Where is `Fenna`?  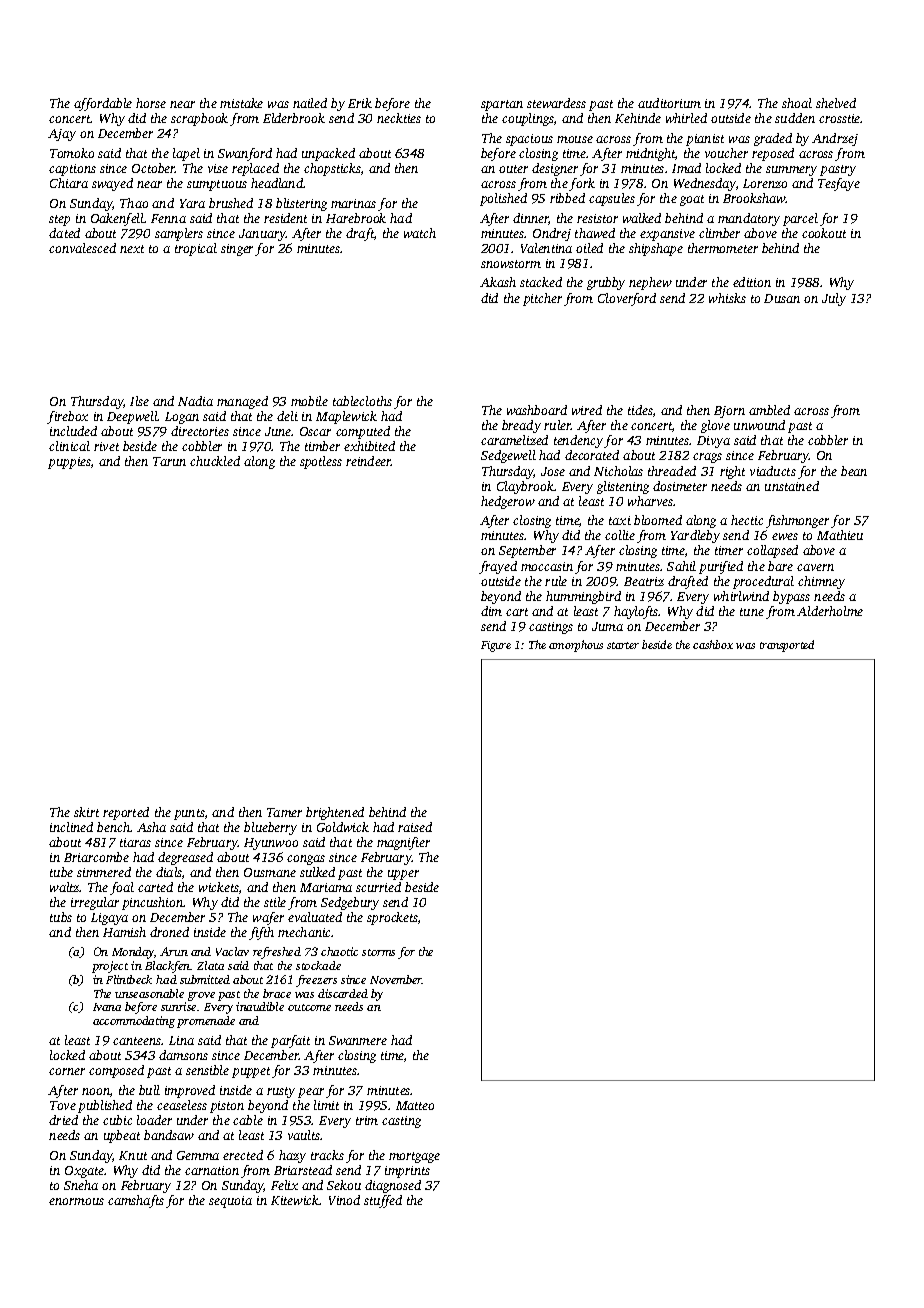 Fenna is located at coordinates (168, 218).
